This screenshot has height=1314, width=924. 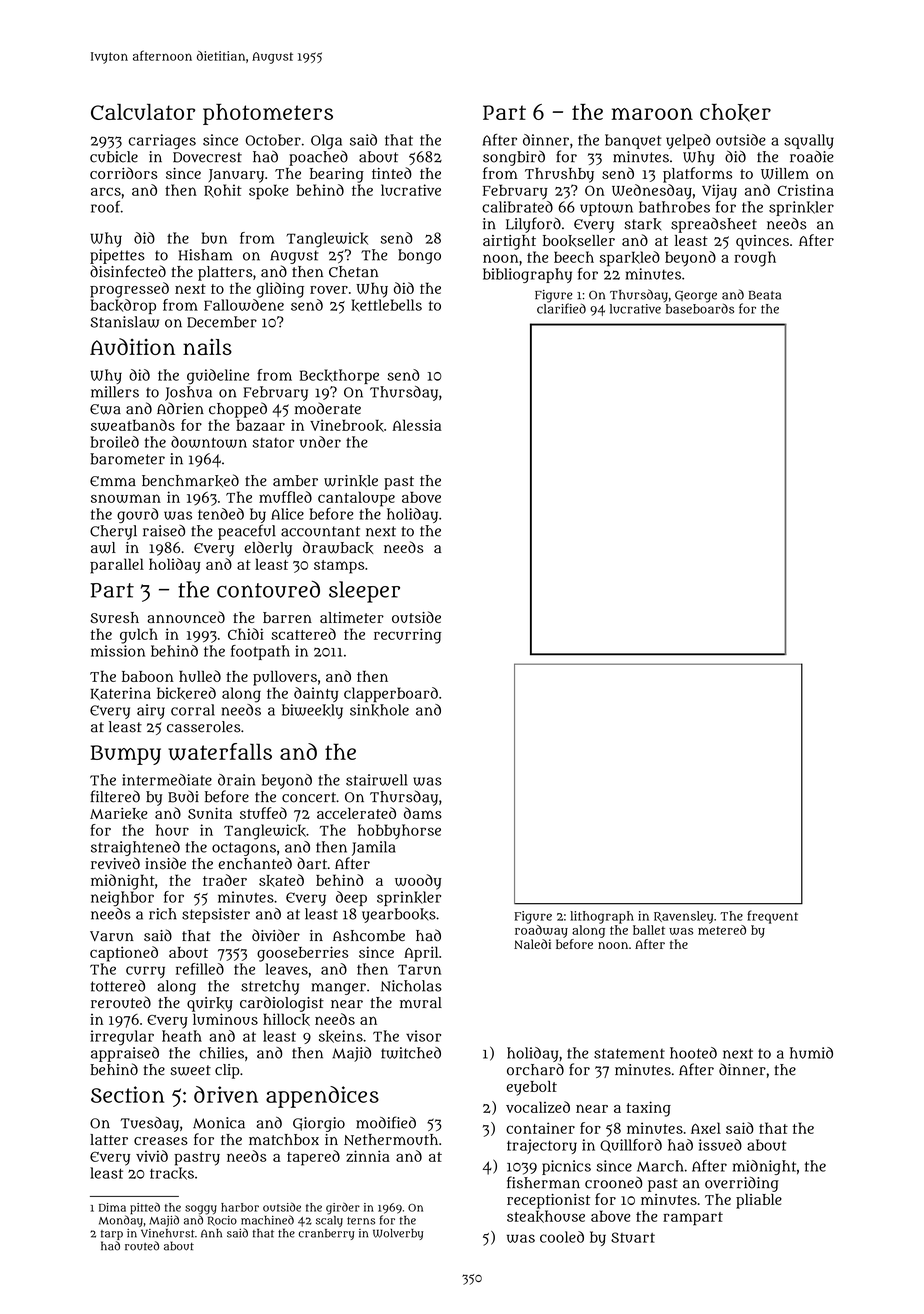 What do you see at coordinates (649, 930) in the screenshot?
I see `ballet` at bounding box center [649, 930].
